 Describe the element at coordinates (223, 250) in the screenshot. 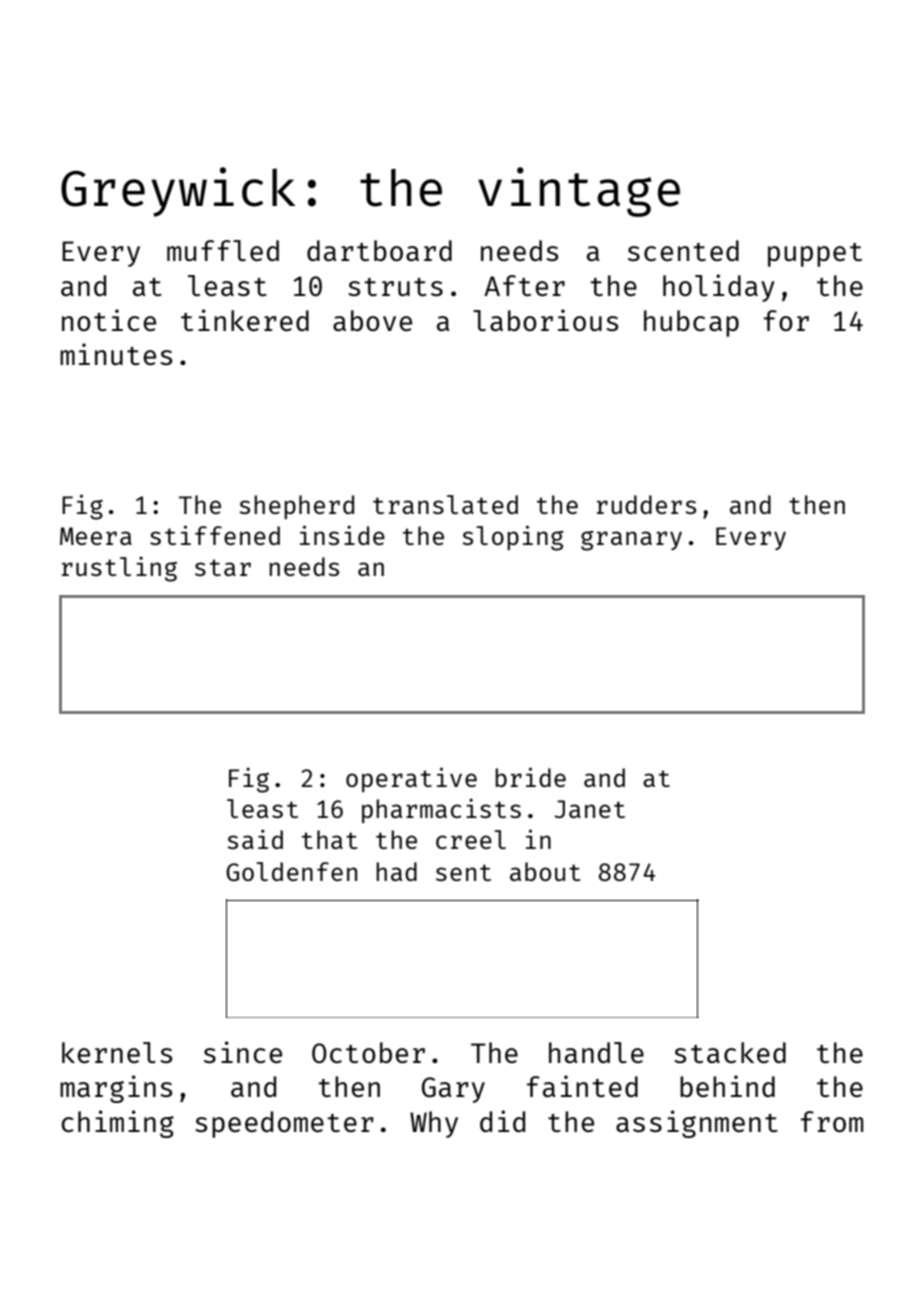

I see `muffled` at that location.
